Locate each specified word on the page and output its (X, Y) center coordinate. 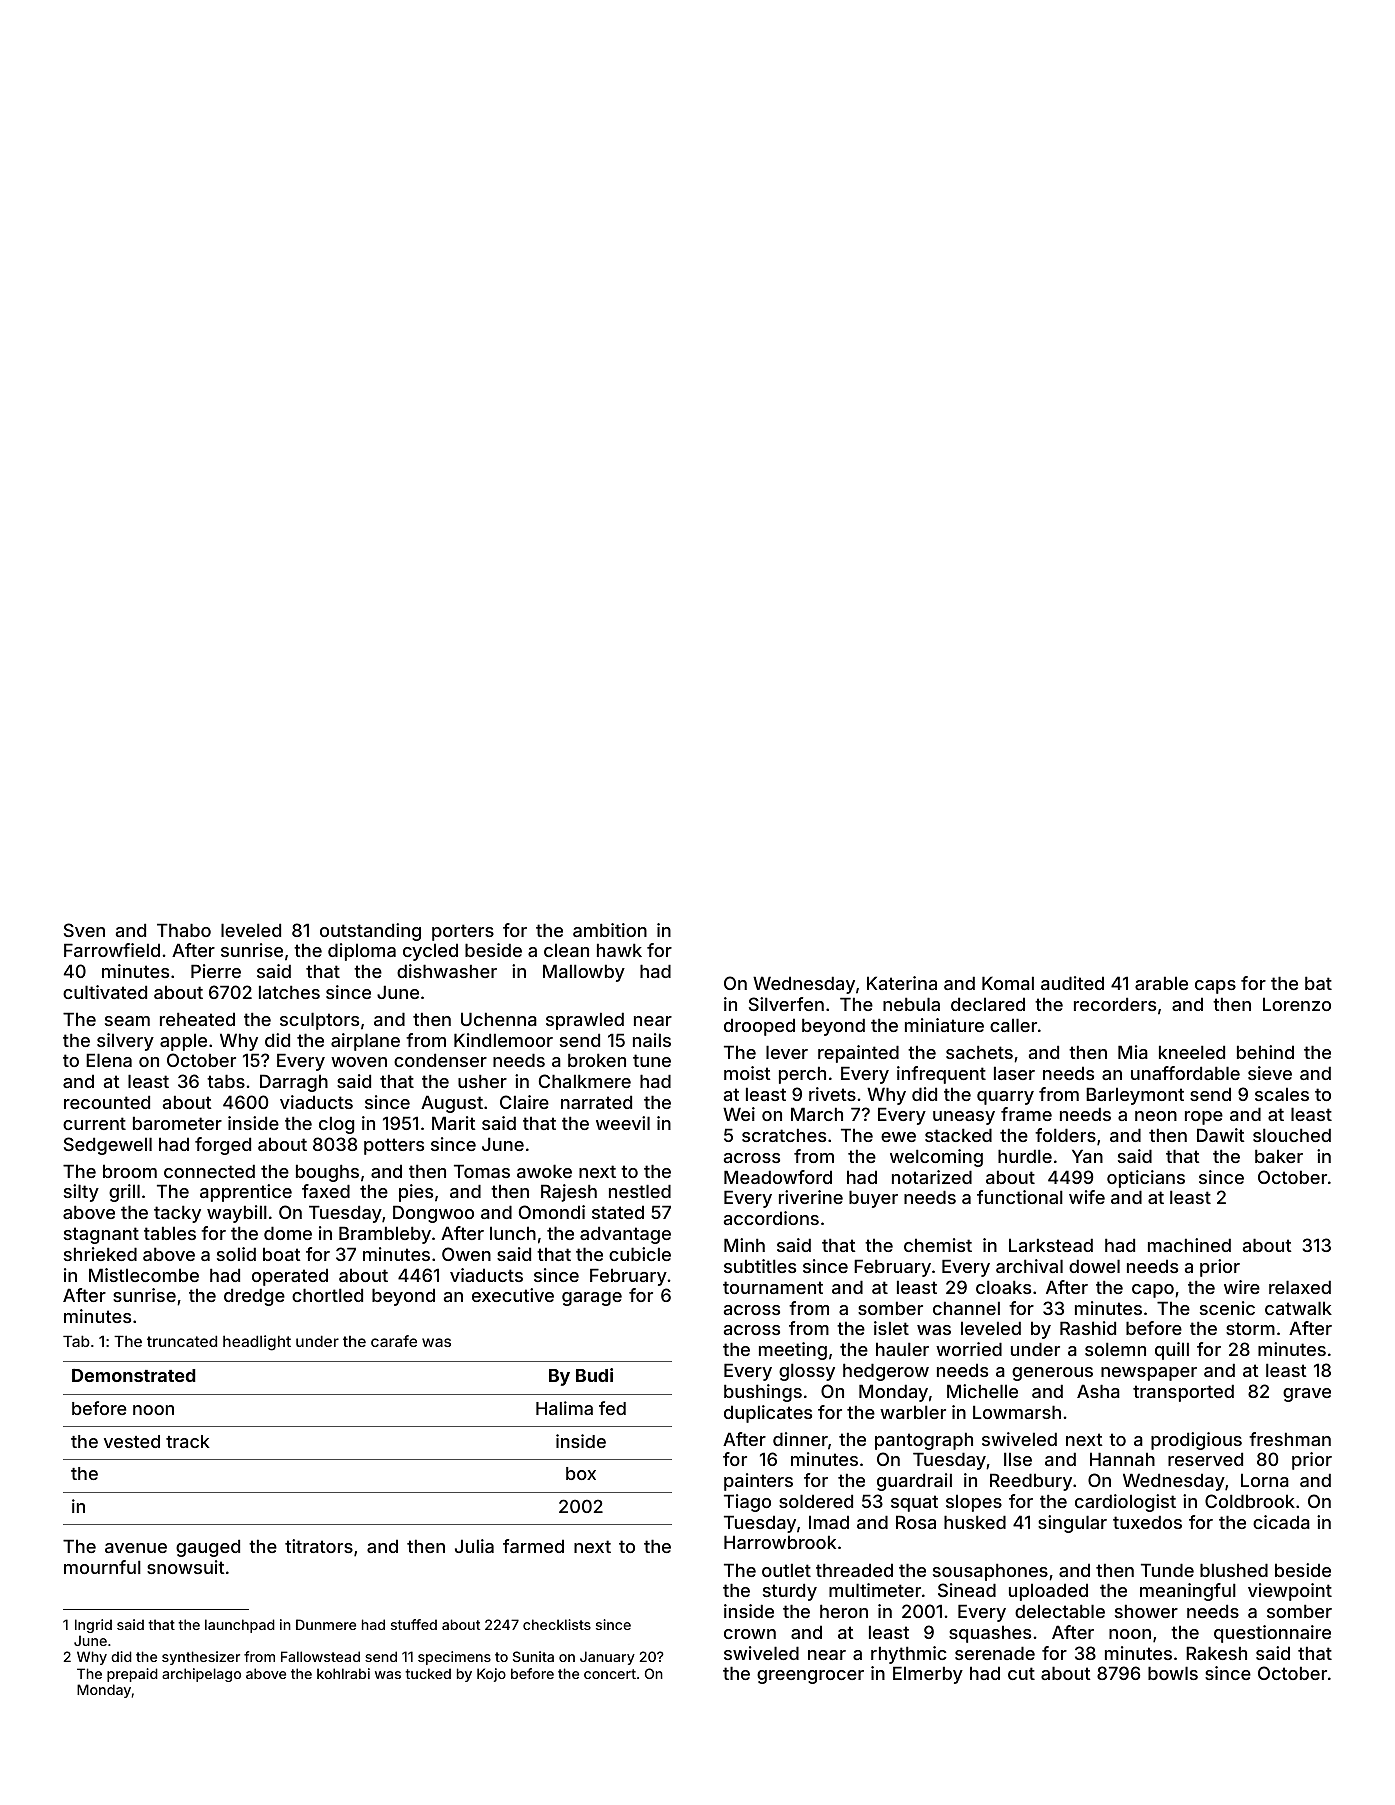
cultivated (105, 992)
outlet (786, 1570)
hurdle (1025, 1156)
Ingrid (93, 1626)
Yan (1087, 1156)
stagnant (101, 1235)
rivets (832, 1094)
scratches (784, 1135)
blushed (1234, 1570)
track (188, 1441)
